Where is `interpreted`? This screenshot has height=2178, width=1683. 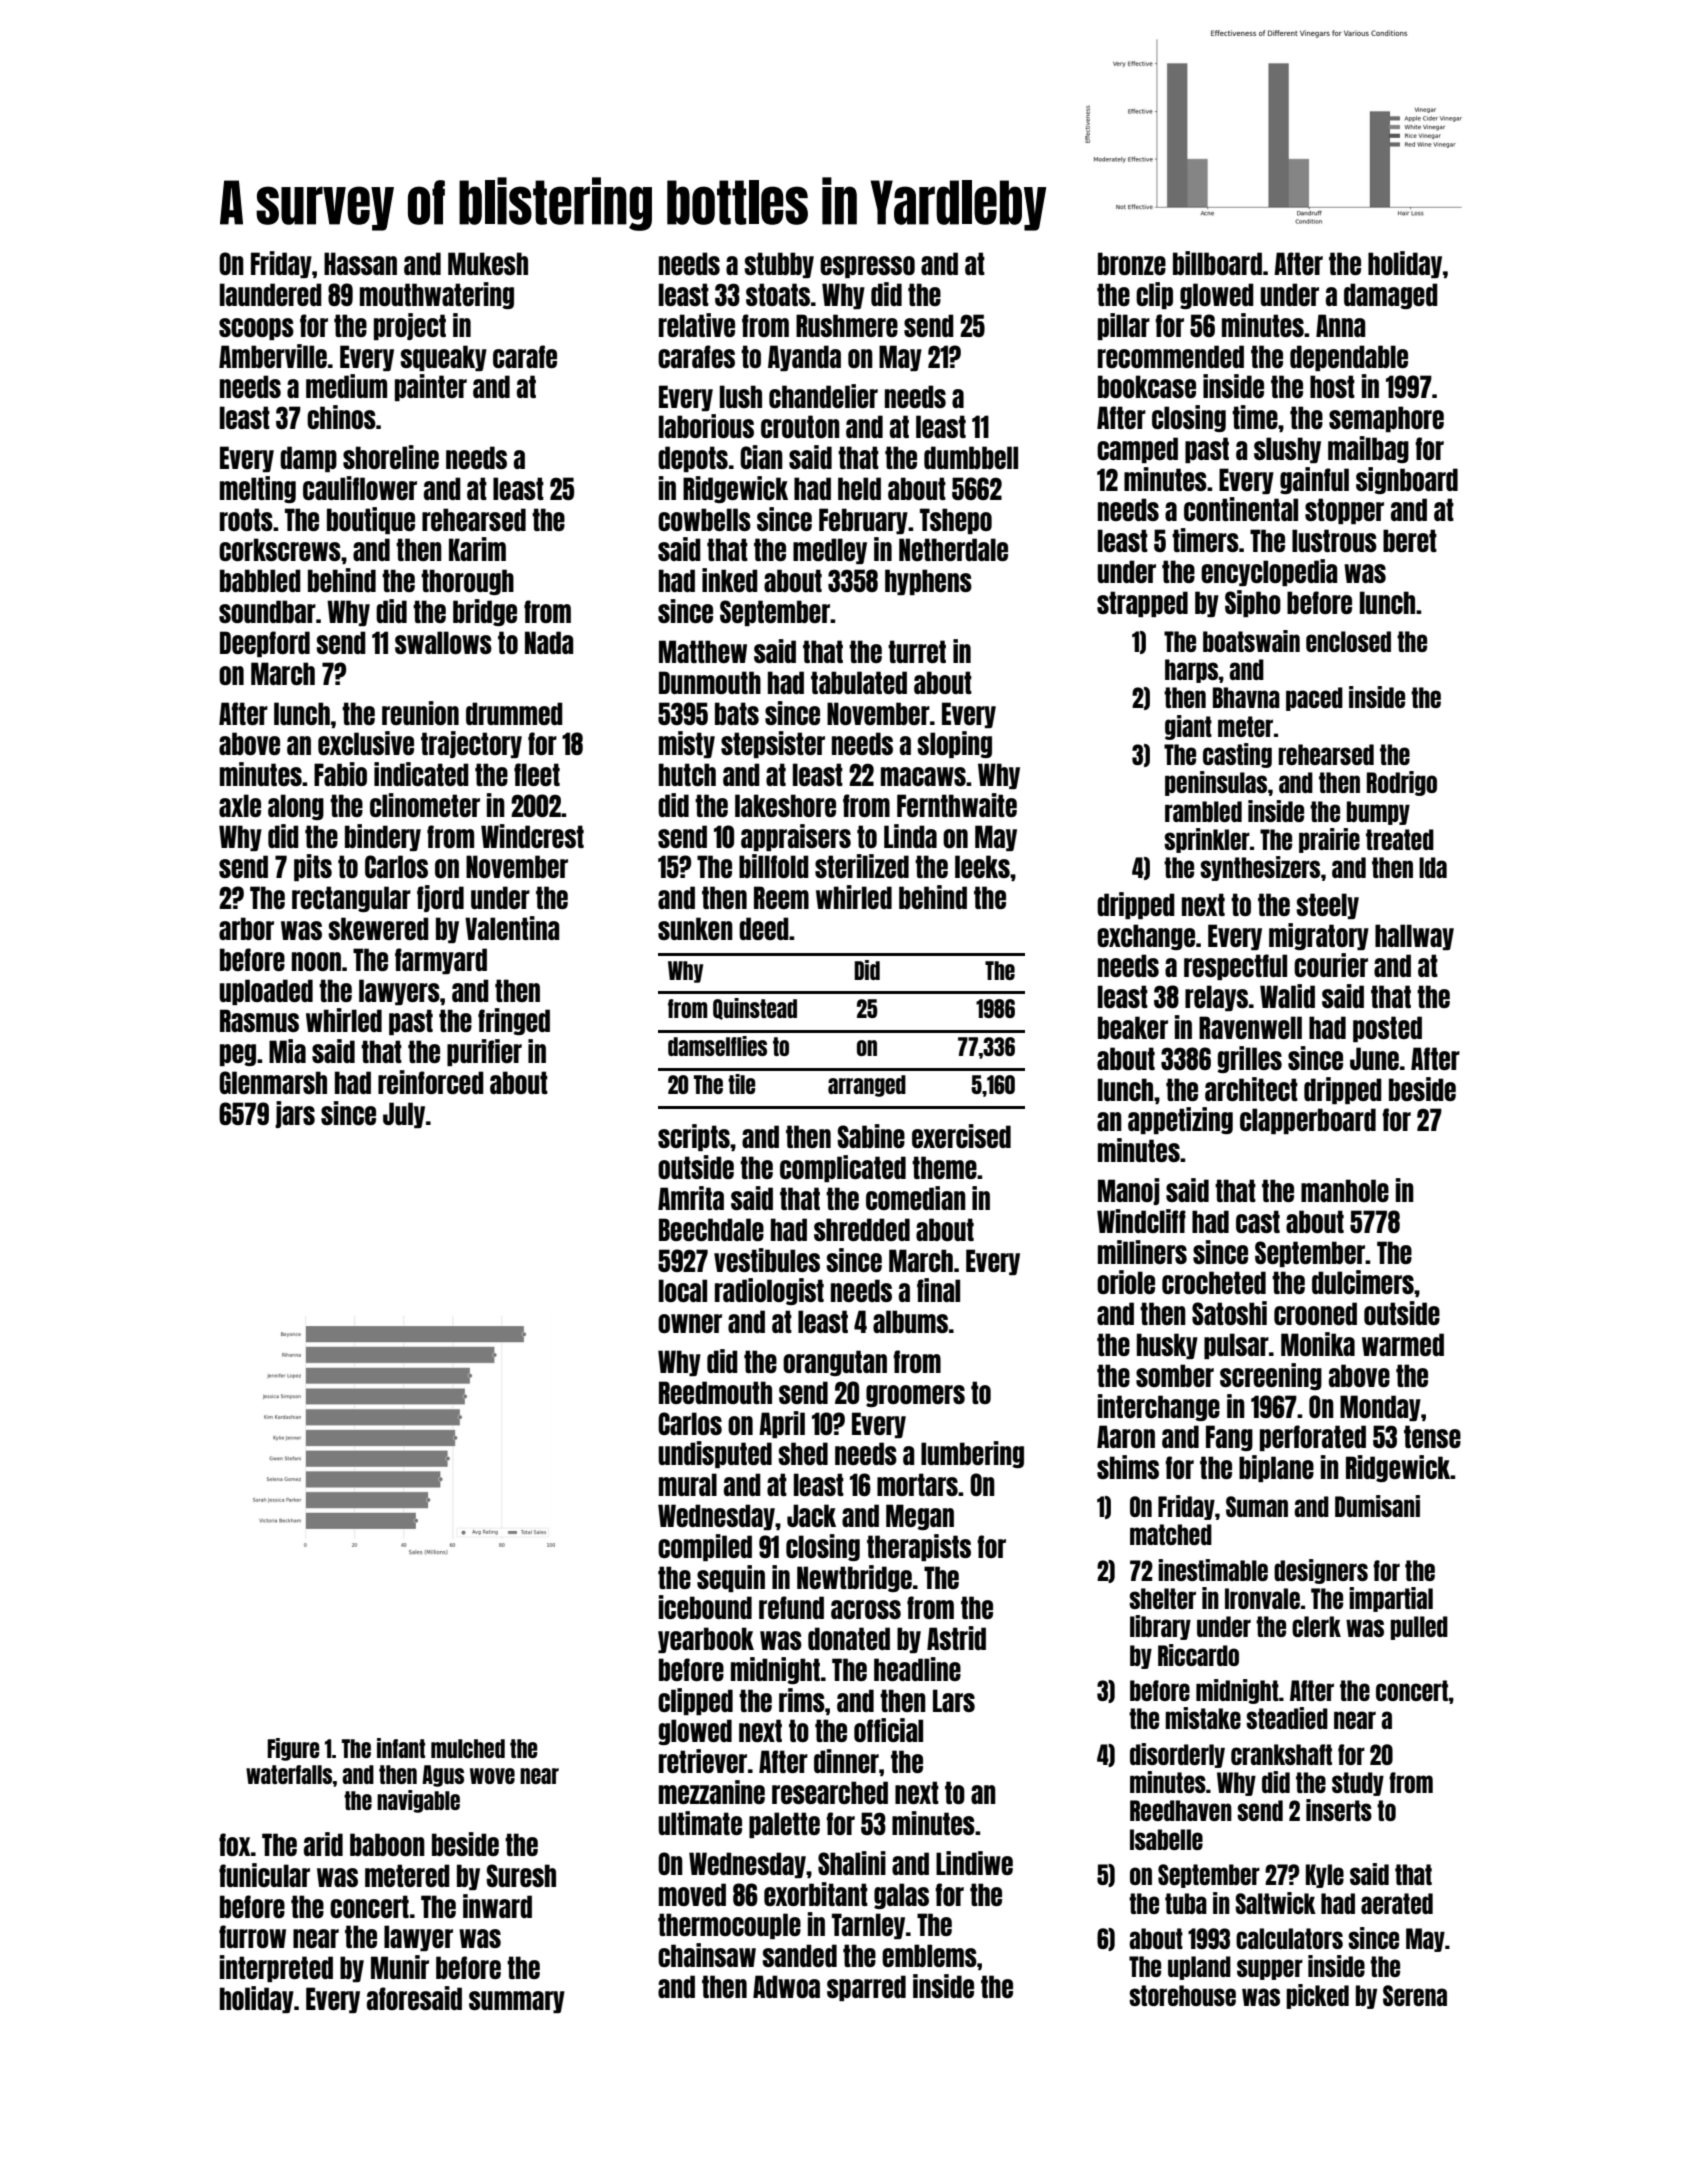
interpreted is located at coordinates (276, 1968).
